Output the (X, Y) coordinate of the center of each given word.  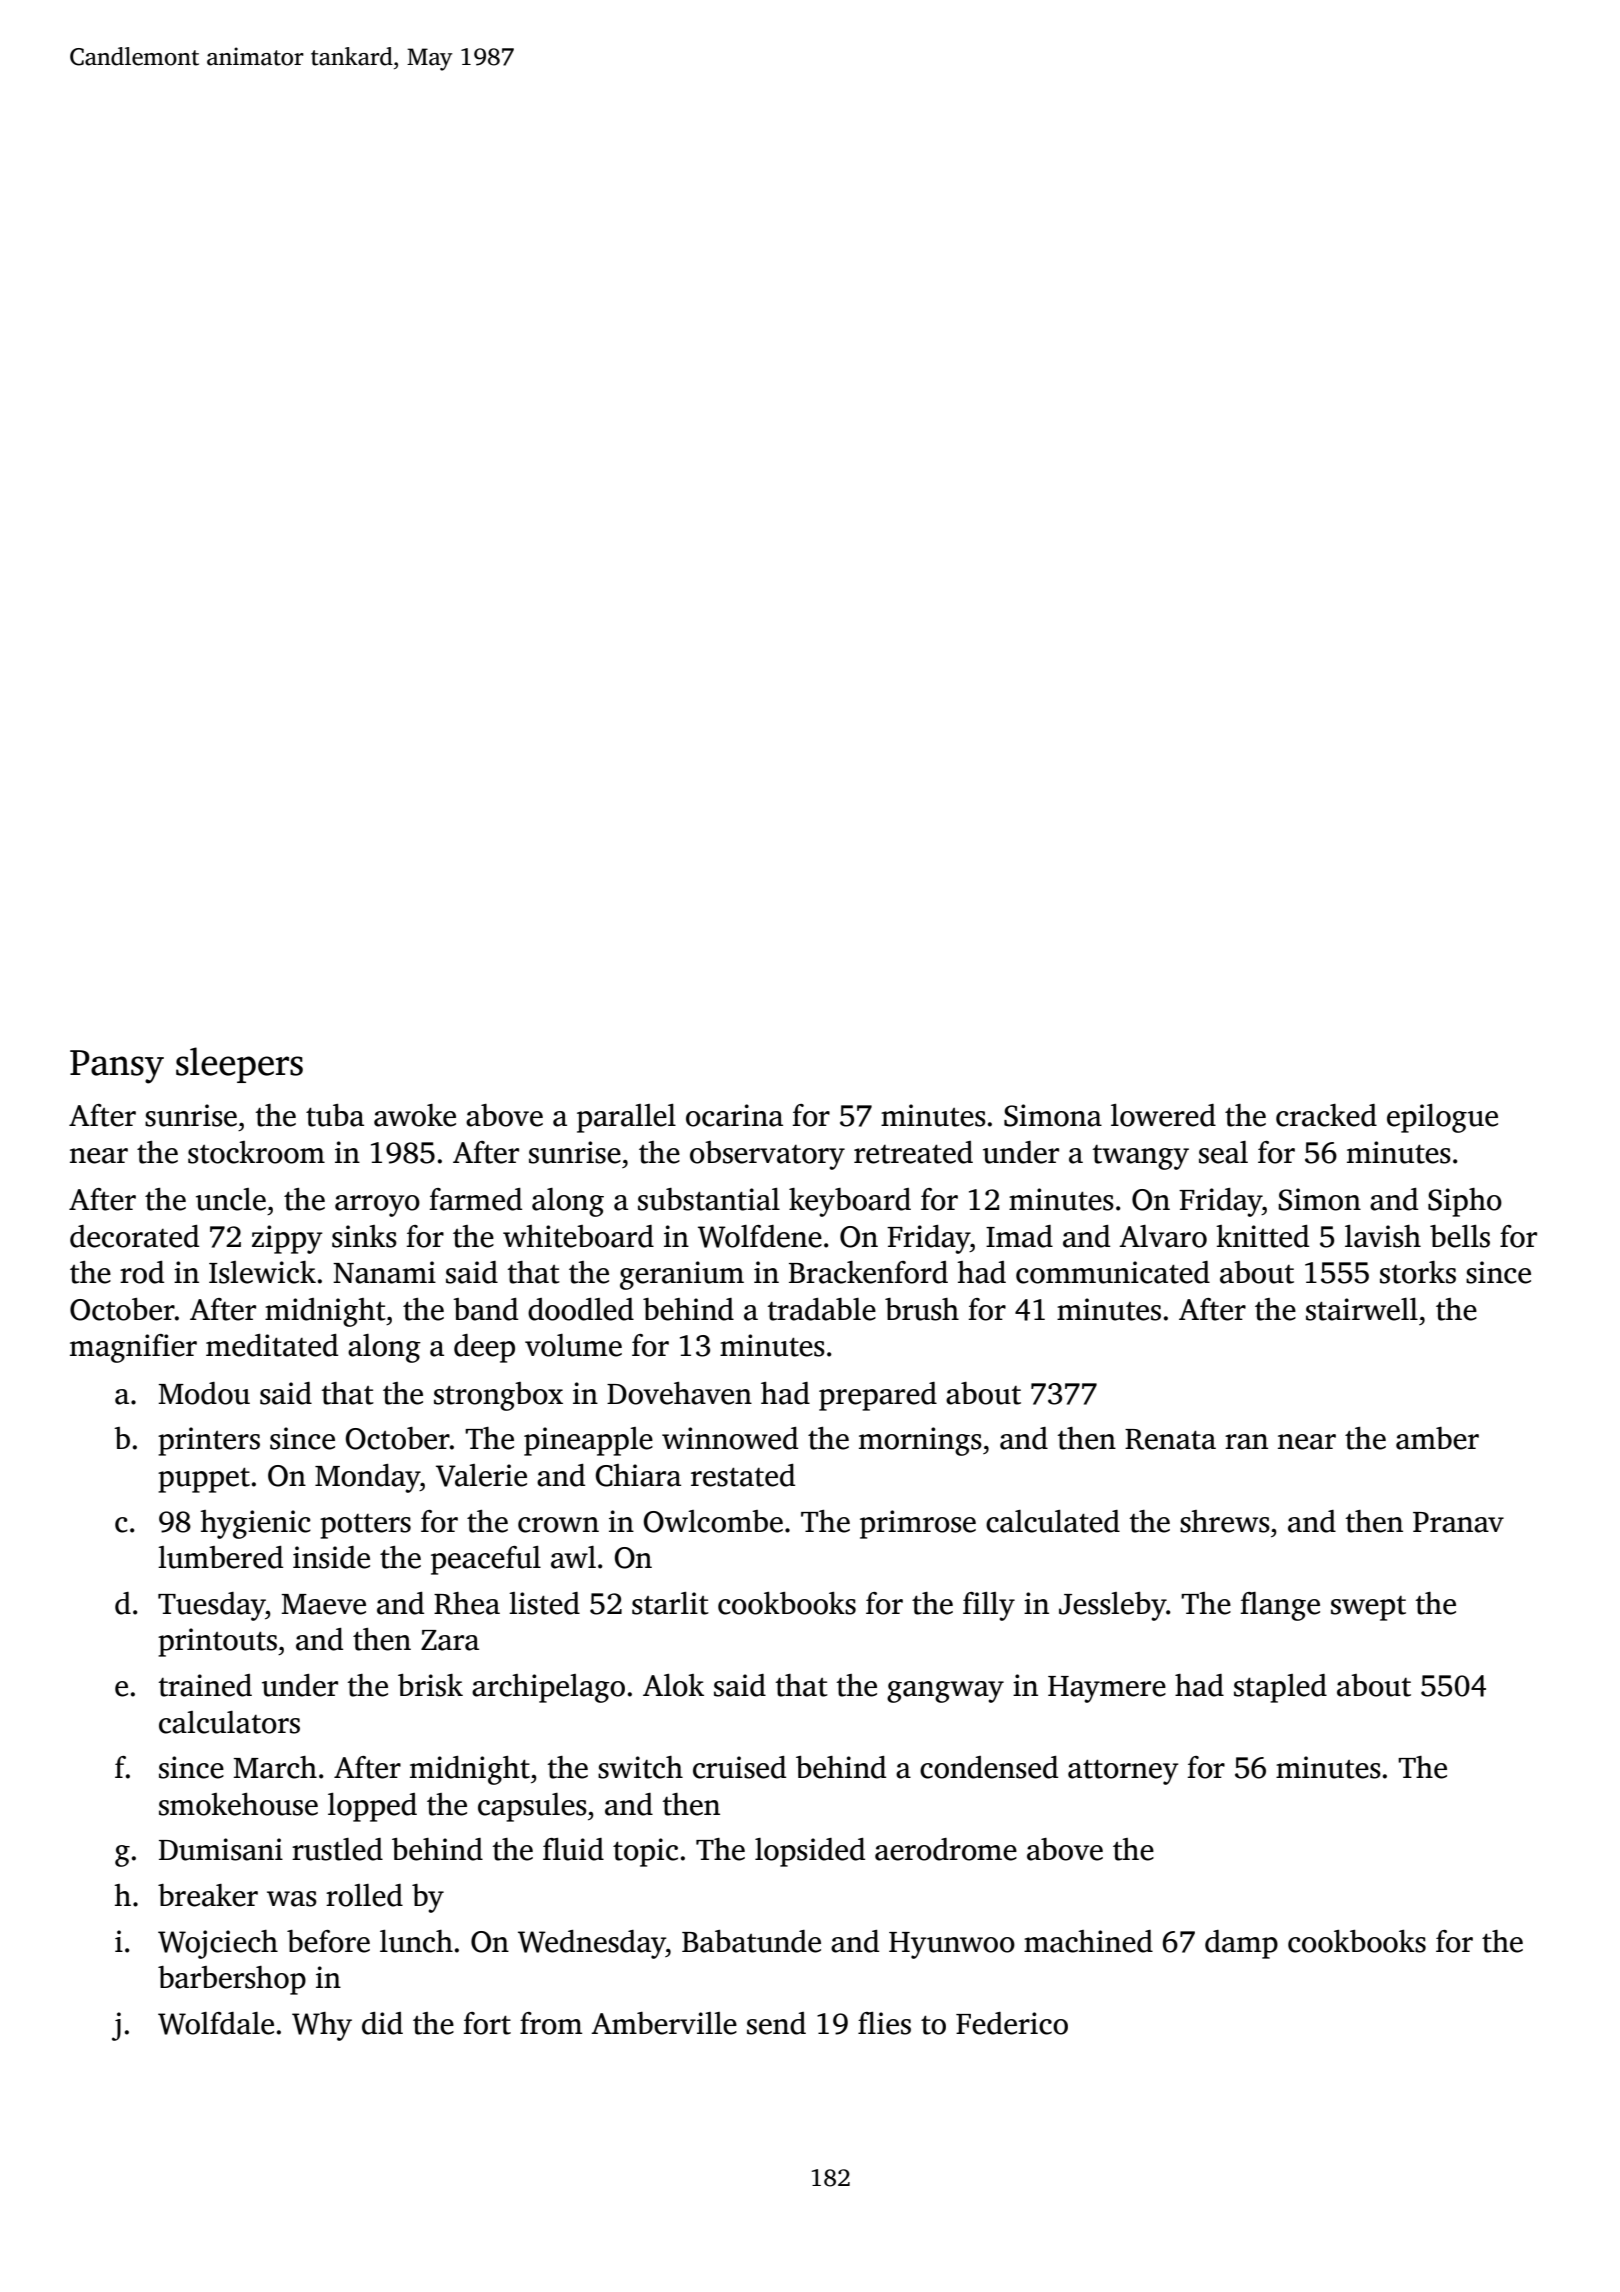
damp (1241, 1944)
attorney (1123, 1772)
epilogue (1442, 1118)
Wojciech (218, 1944)
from (551, 2023)
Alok (673, 1685)
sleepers (239, 1065)
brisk (430, 1685)
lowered (1163, 1115)
